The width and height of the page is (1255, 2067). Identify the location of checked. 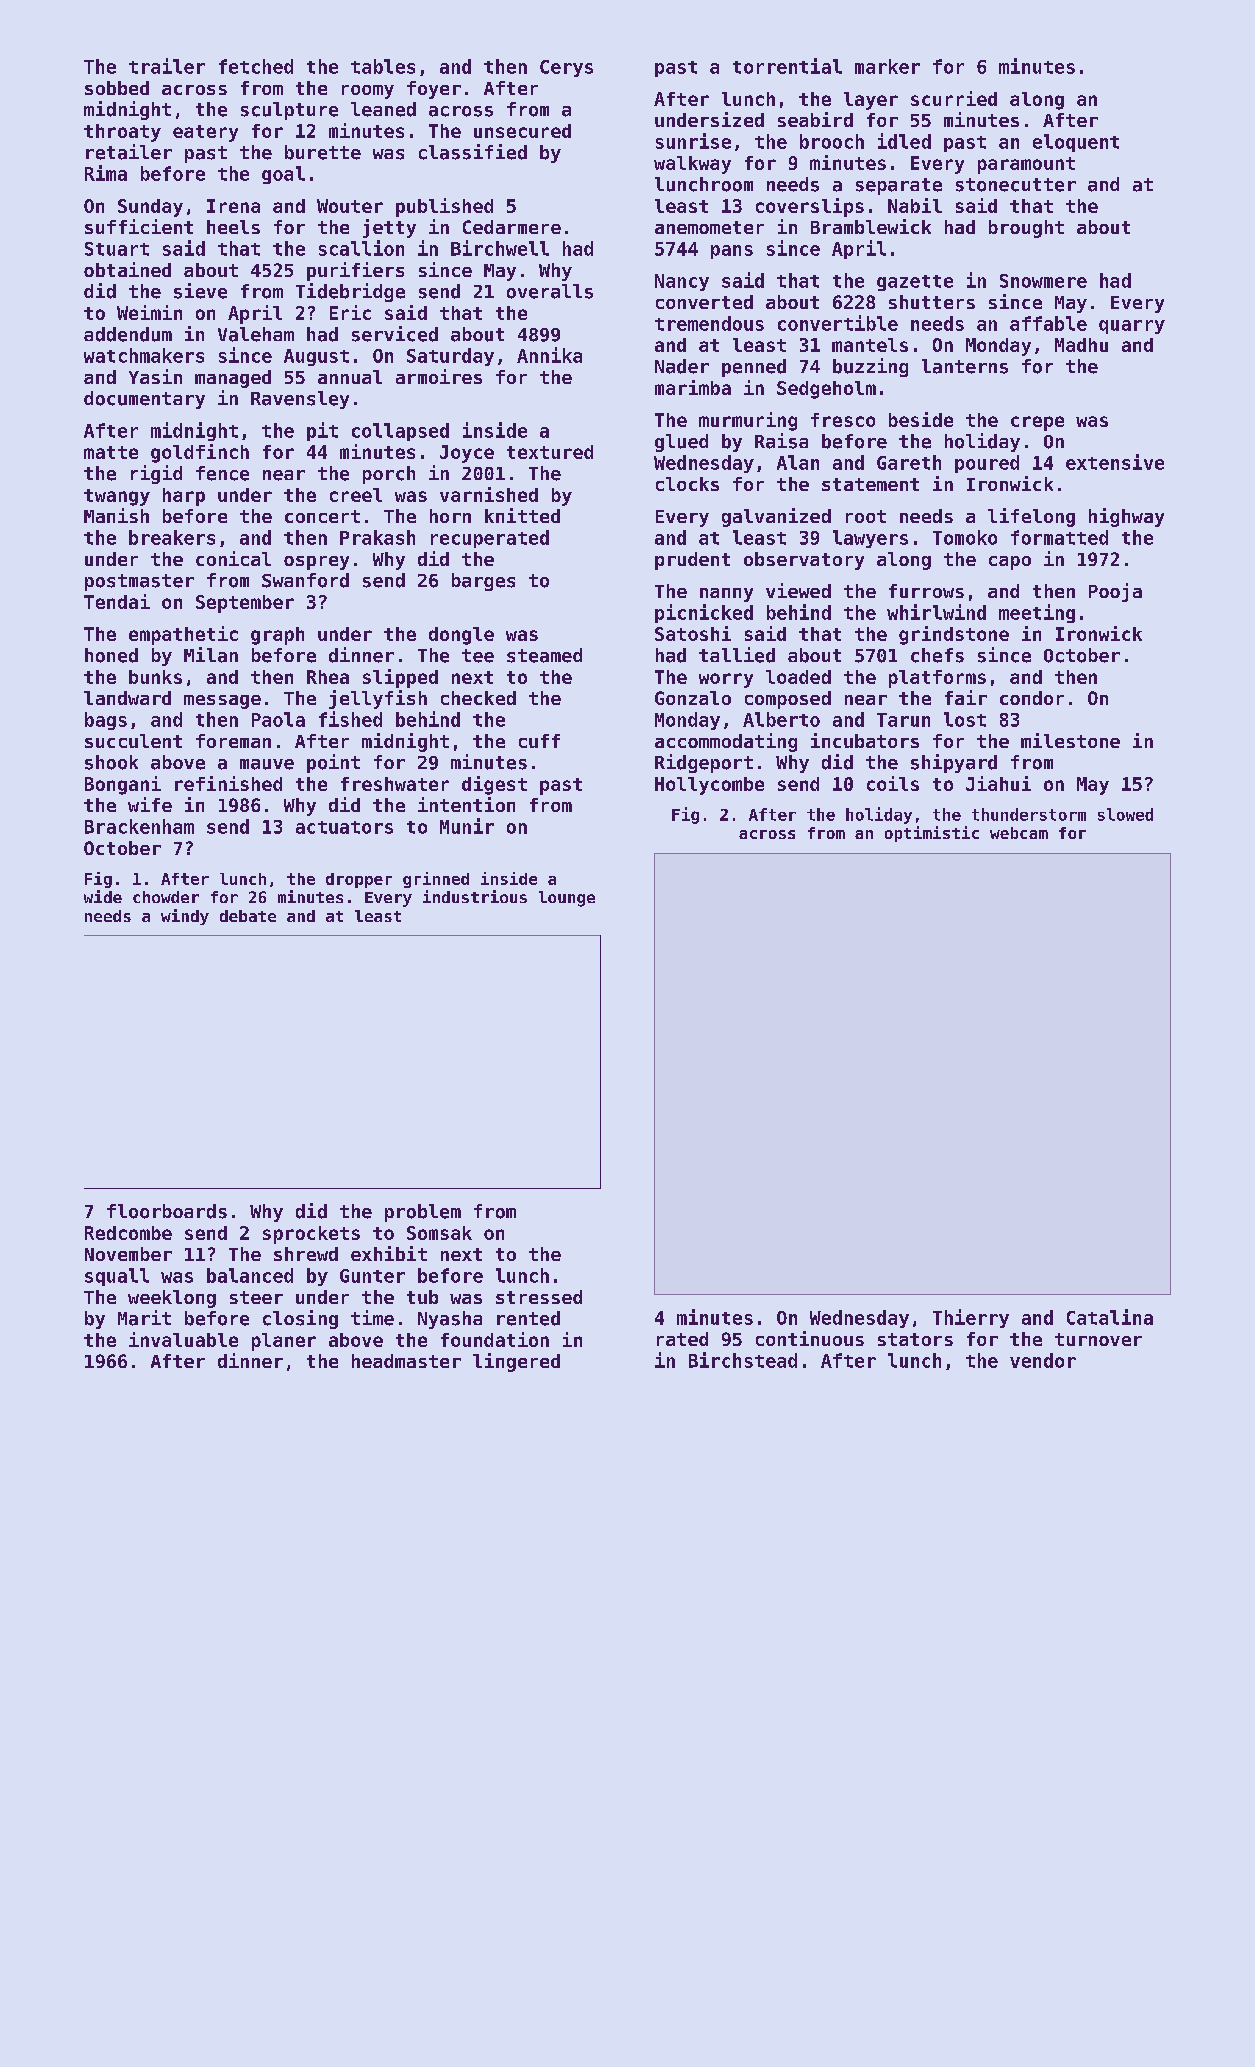
(478, 698).
